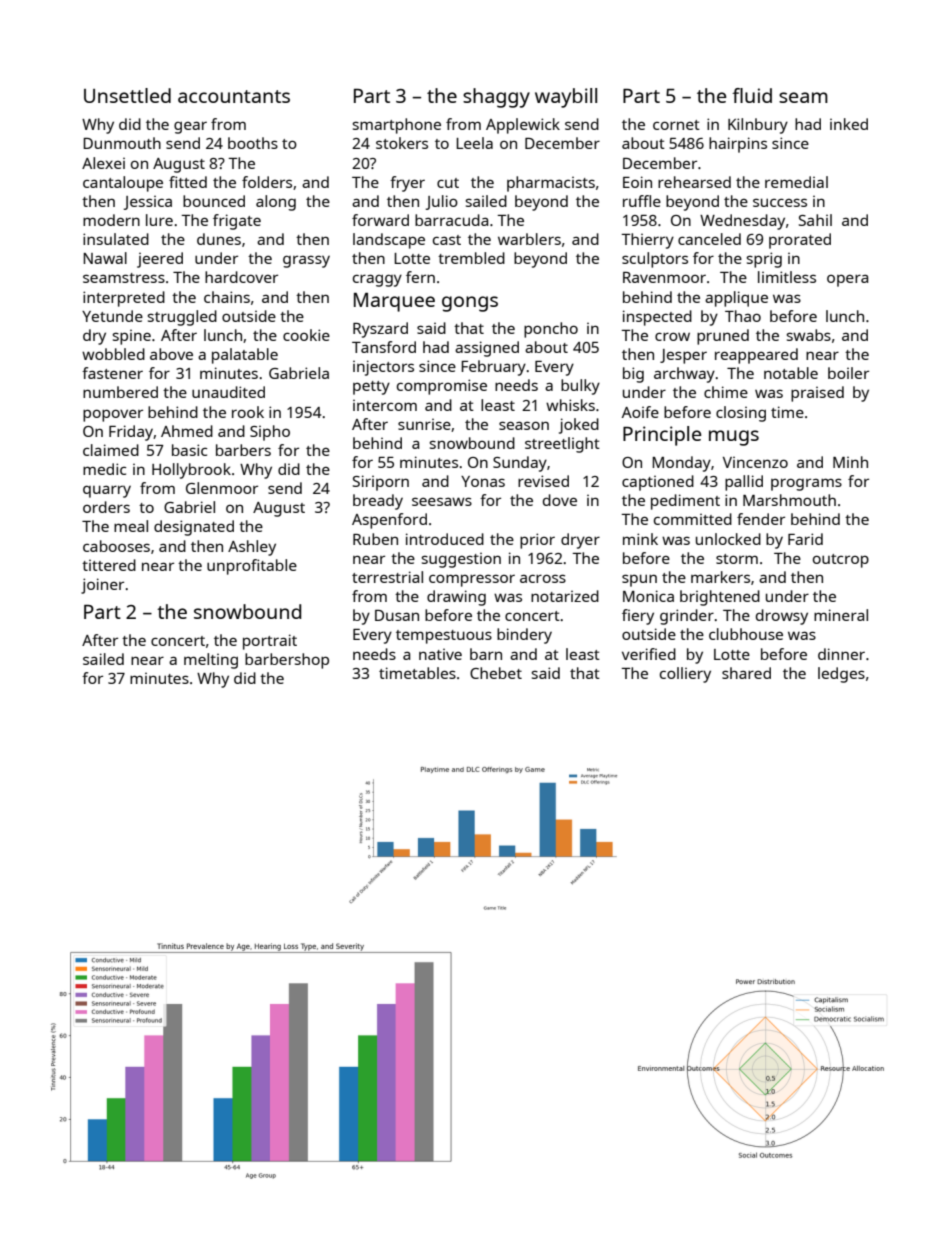 The height and width of the image is (1233, 952). Describe the element at coordinates (806, 484) in the image. I see `programs` at that location.
